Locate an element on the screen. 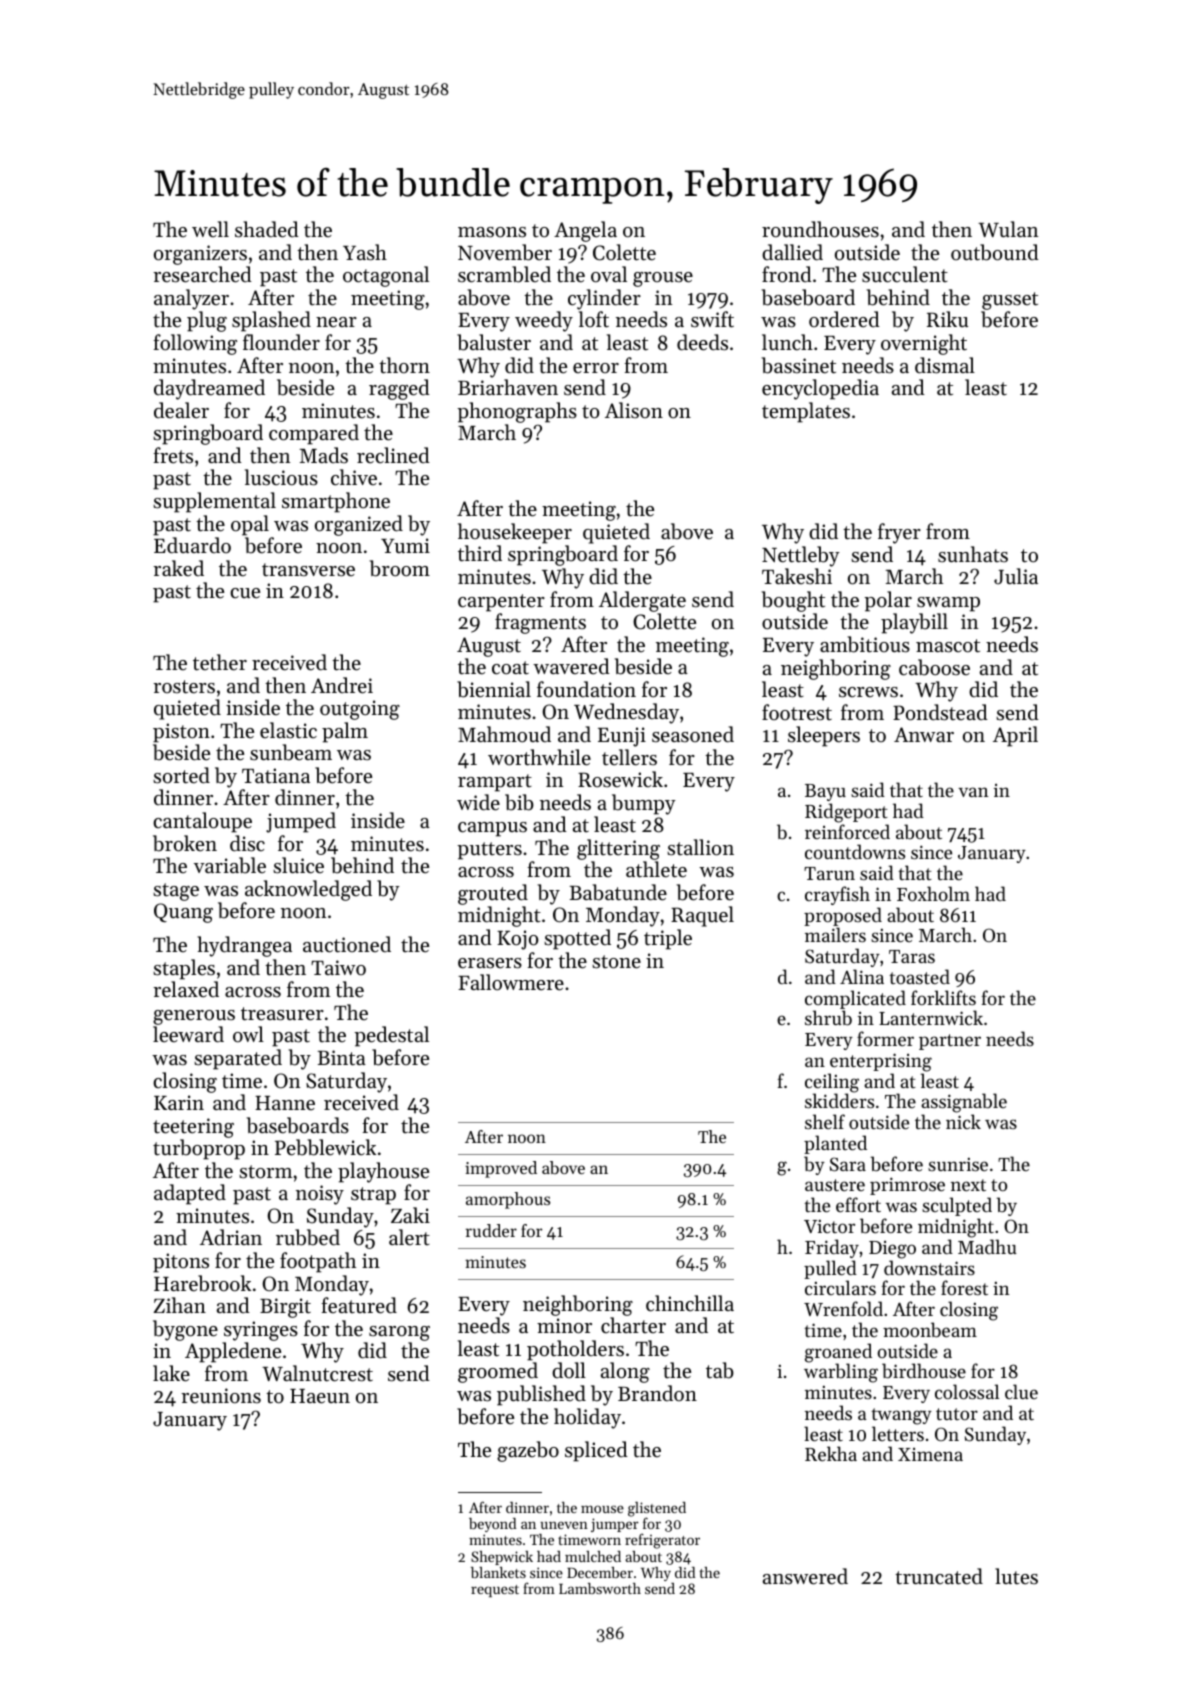 Image resolution: width=1192 pixels, height=1685 pixels. Taiwo is located at coordinates (338, 967).
